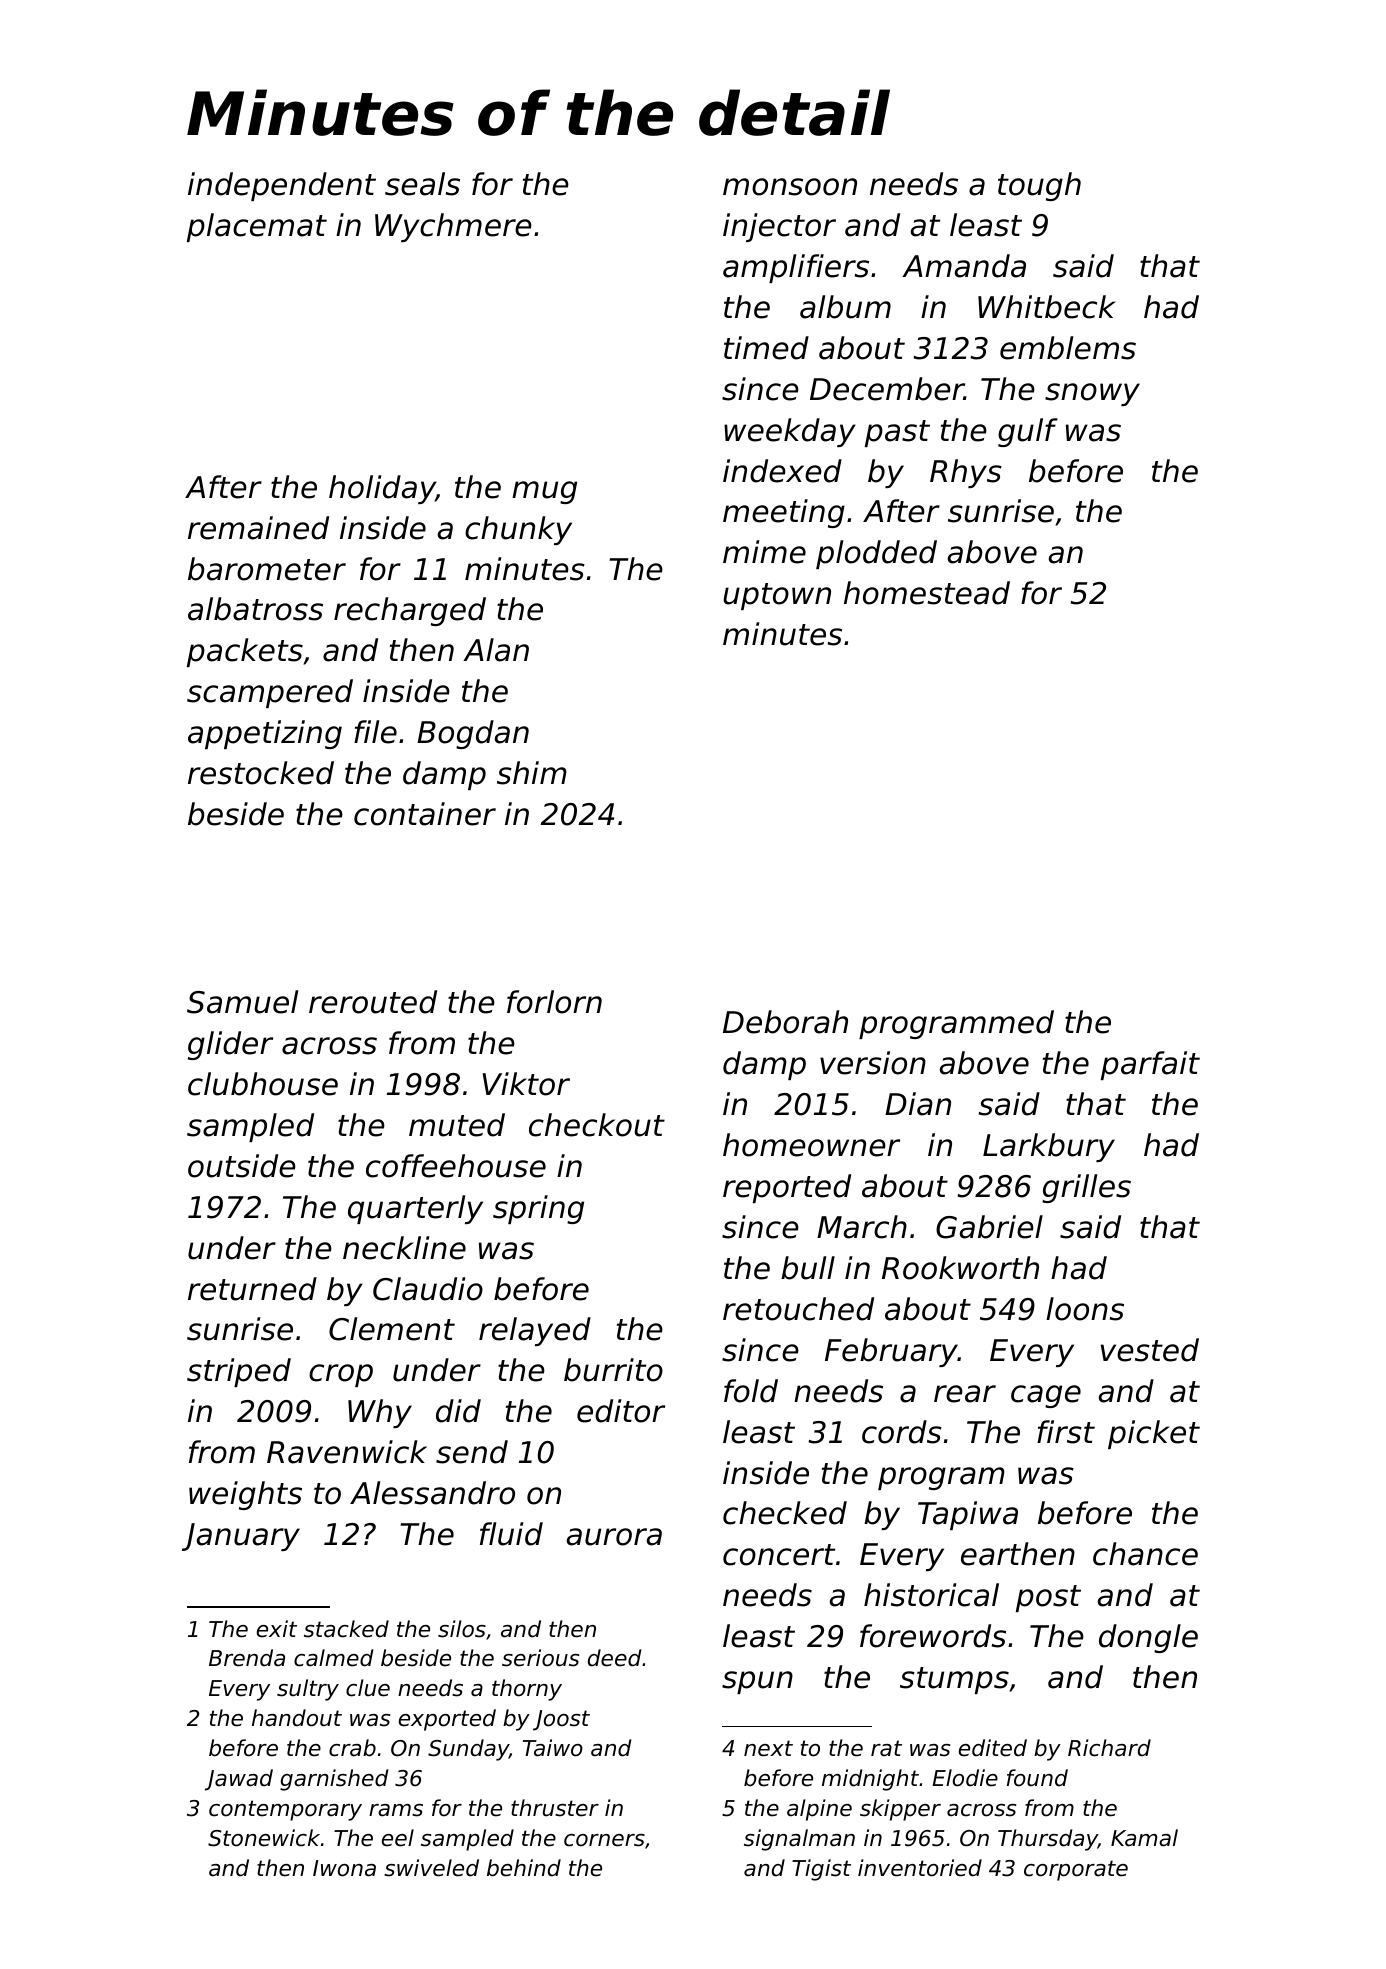 This screenshot has width=1386, height=1969. I want to click on clubhouse, so click(263, 1084).
